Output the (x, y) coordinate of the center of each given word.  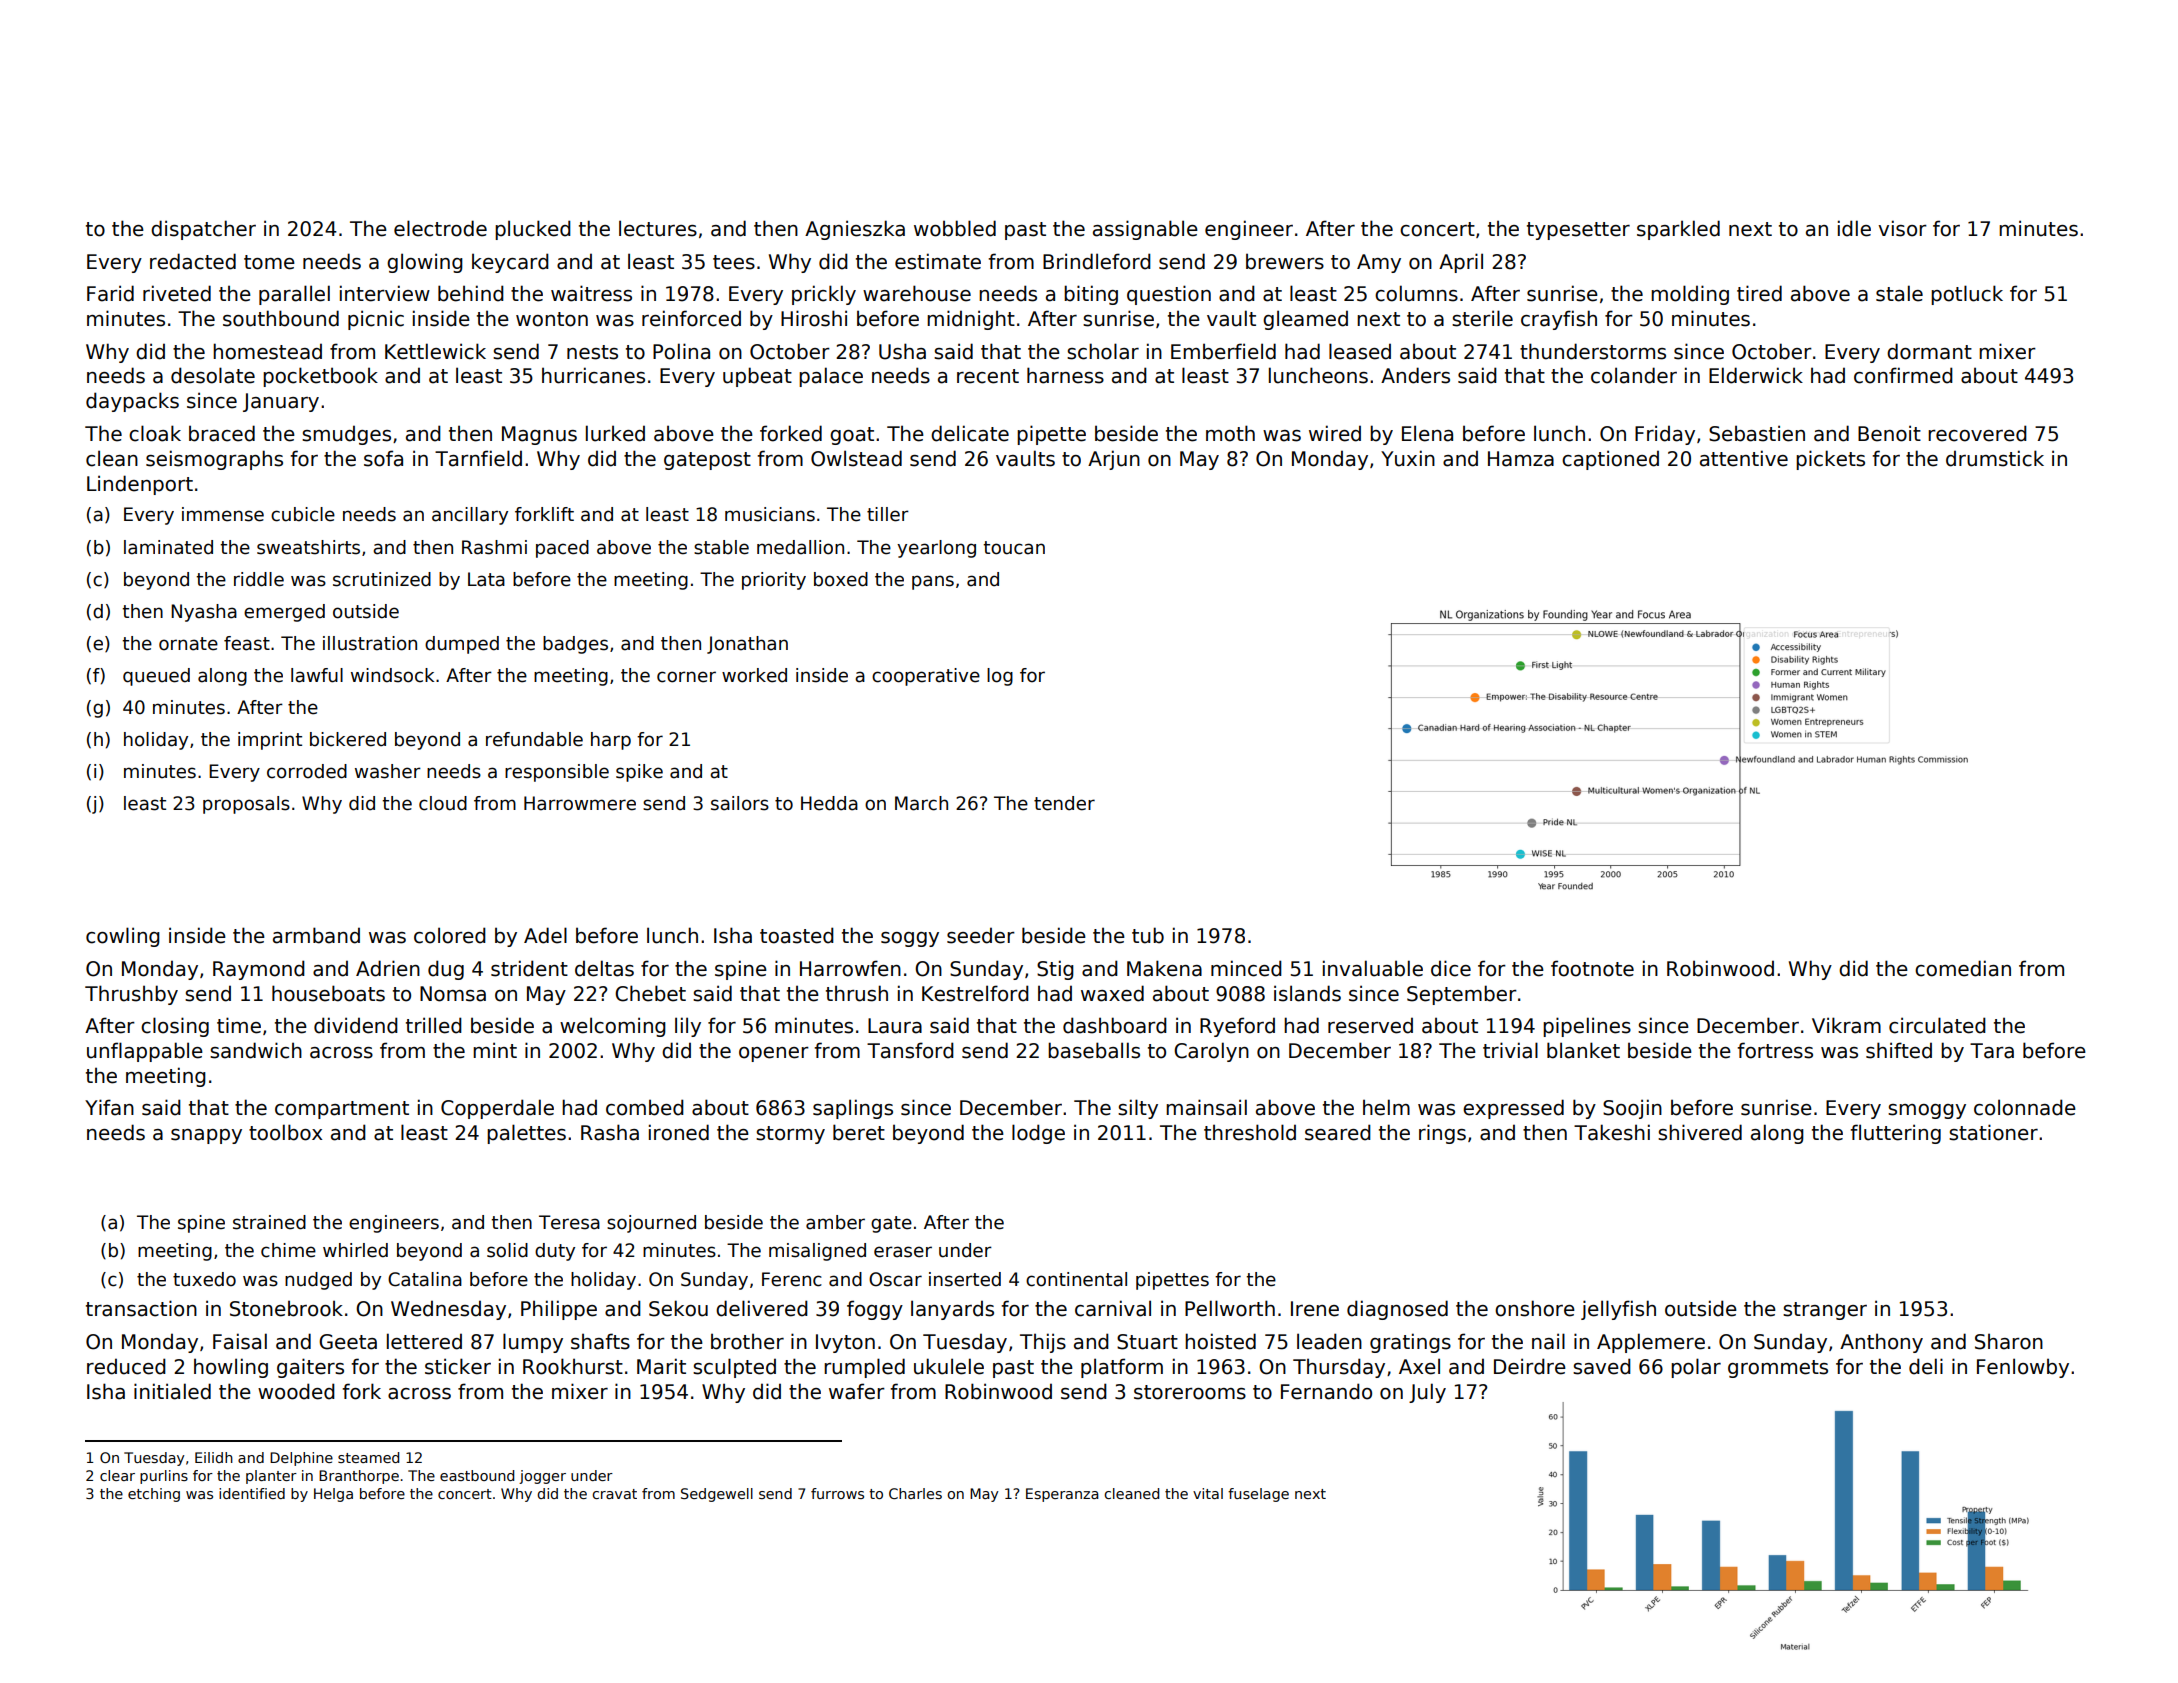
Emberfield (1223, 351)
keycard (510, 263)
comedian (1963, 968)
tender (1064, 803)
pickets (1830, 460)
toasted (797, 935)
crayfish (1559, 320)
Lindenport (140, 485)
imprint (270, 741)
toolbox (285, 1132)
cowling (123, 937)
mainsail (1206, 1107)
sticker (458, 1366)
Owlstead (856, 458)
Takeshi (1612, 1132)
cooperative (926, 677)
